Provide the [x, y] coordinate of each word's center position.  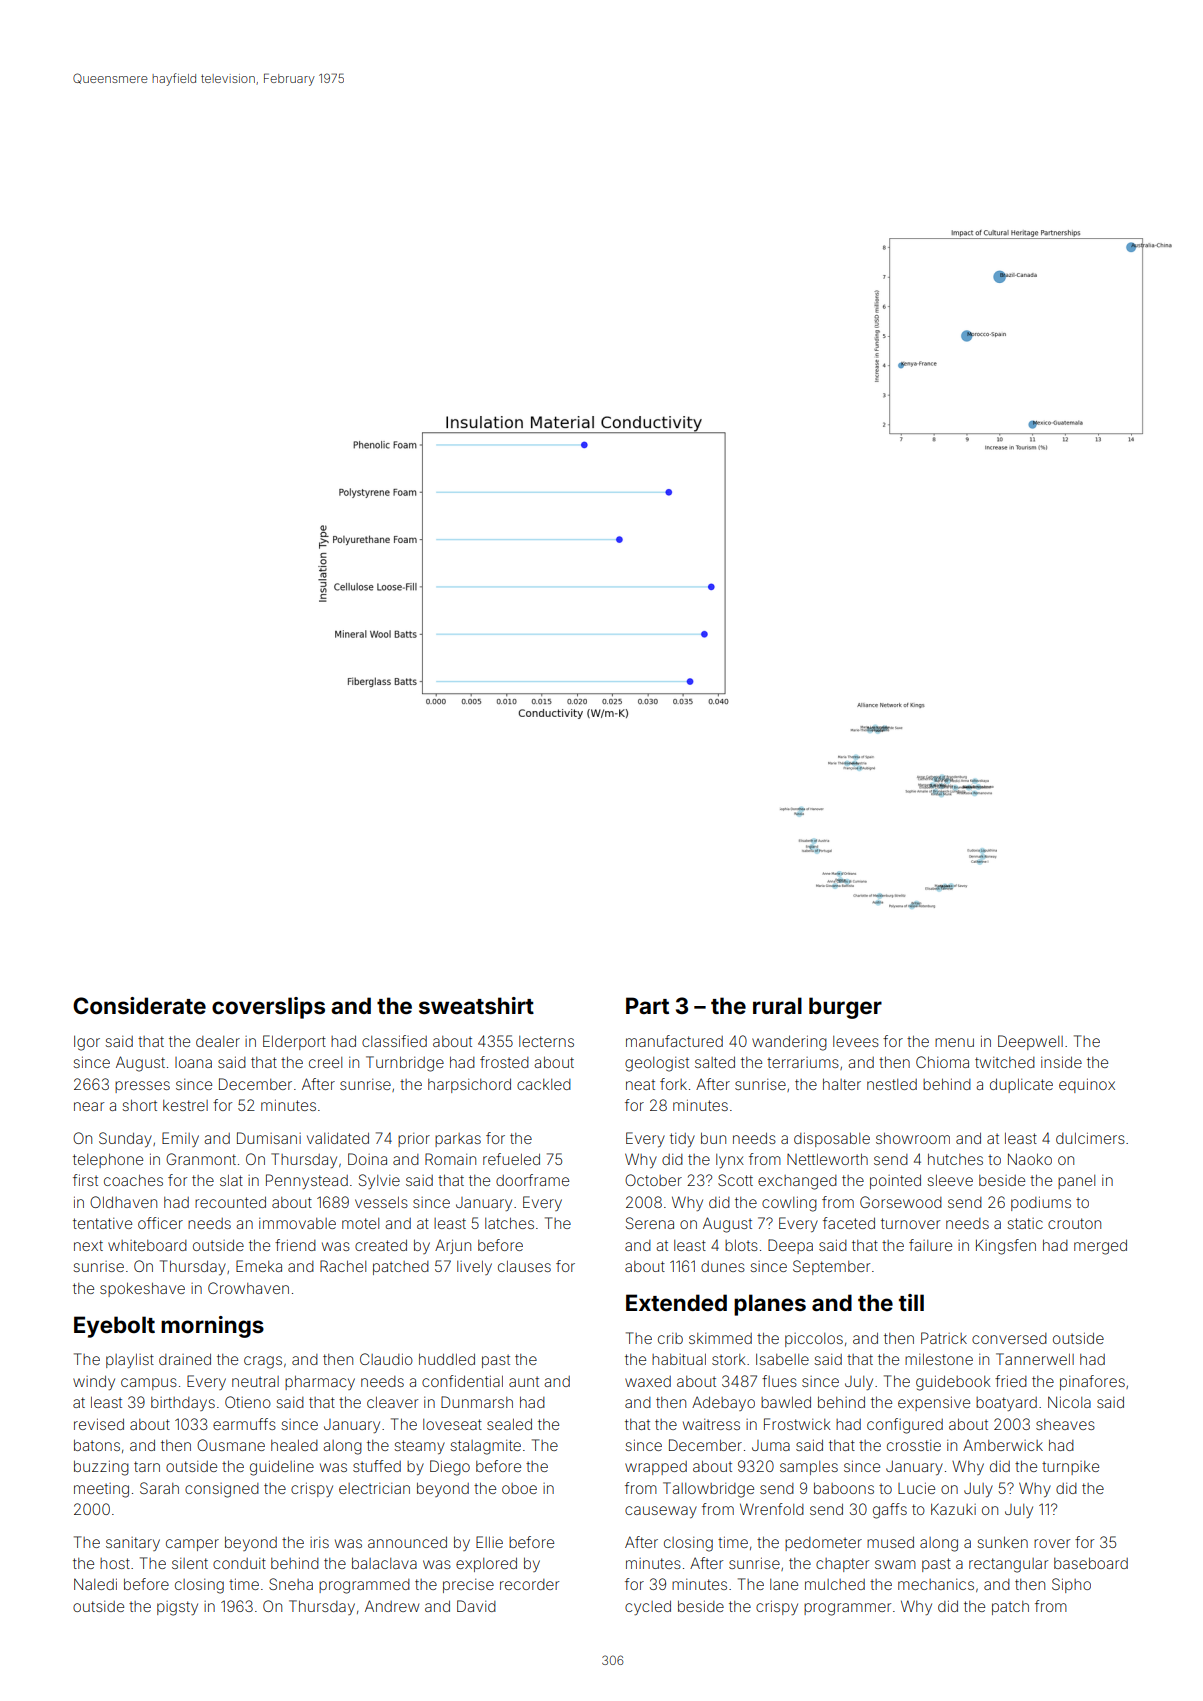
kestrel [185, 1105]
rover [1052, 1543]
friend [295, 1245]
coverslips [268, 1008]
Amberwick [1003, 1445]
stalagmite [485, 1447]
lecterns [546, 1041]
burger [845, 1008]
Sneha [291, 1584]
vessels [381, 1202]
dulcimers [1090, 1138]
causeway [661, 1512]
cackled [544, 1084]
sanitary [133, 1544]
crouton [1074, 1223]
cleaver [392, 1402]
